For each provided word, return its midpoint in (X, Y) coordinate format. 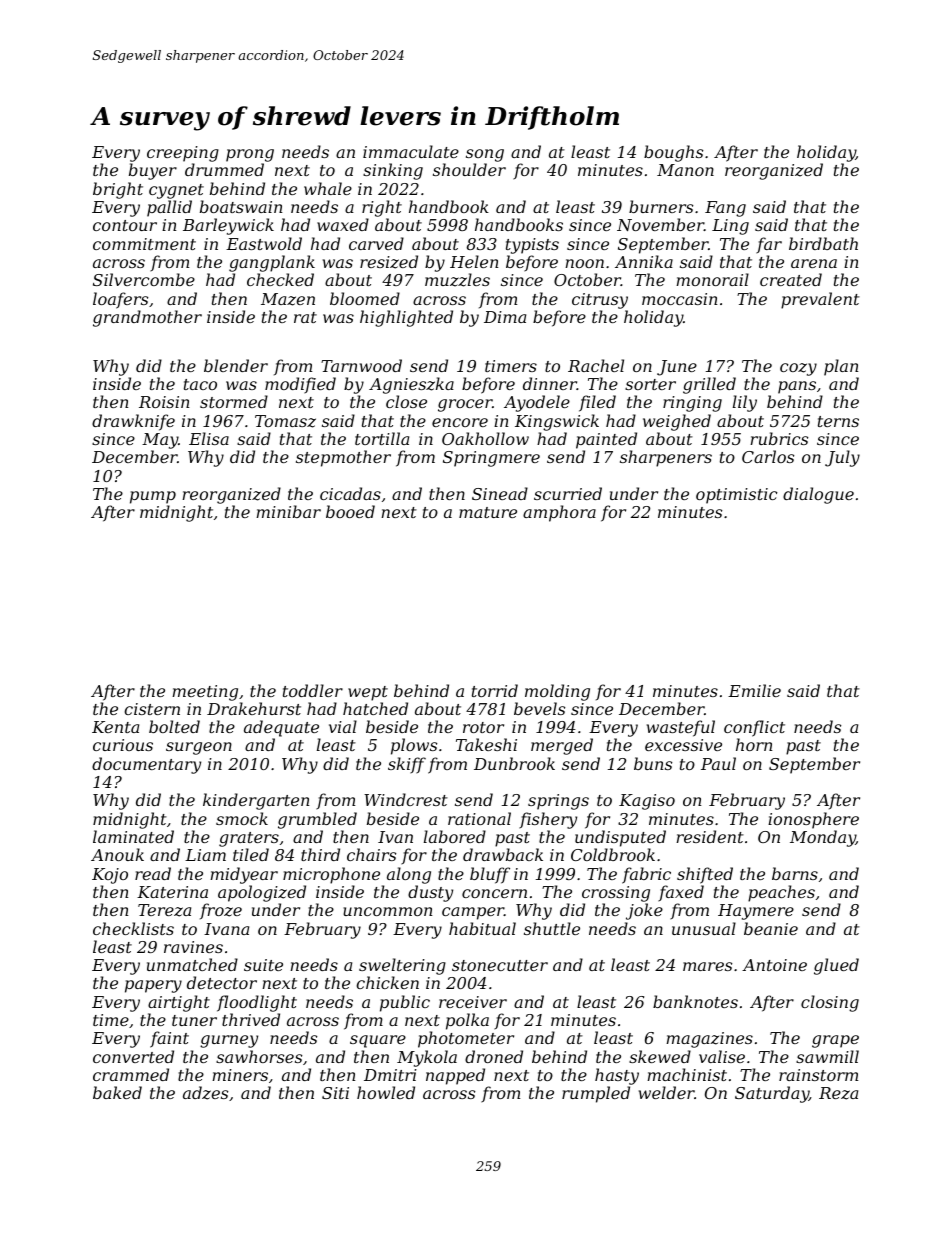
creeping (183, 154)
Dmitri (390, 1075)
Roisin (164, 402)
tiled (251, 854)
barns (795, 873)
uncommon (388, 911)
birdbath (823, 243)
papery (153, 986)
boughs (673, 153)
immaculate (411, 151)
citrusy (600, 301)
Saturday (772, 1094)
